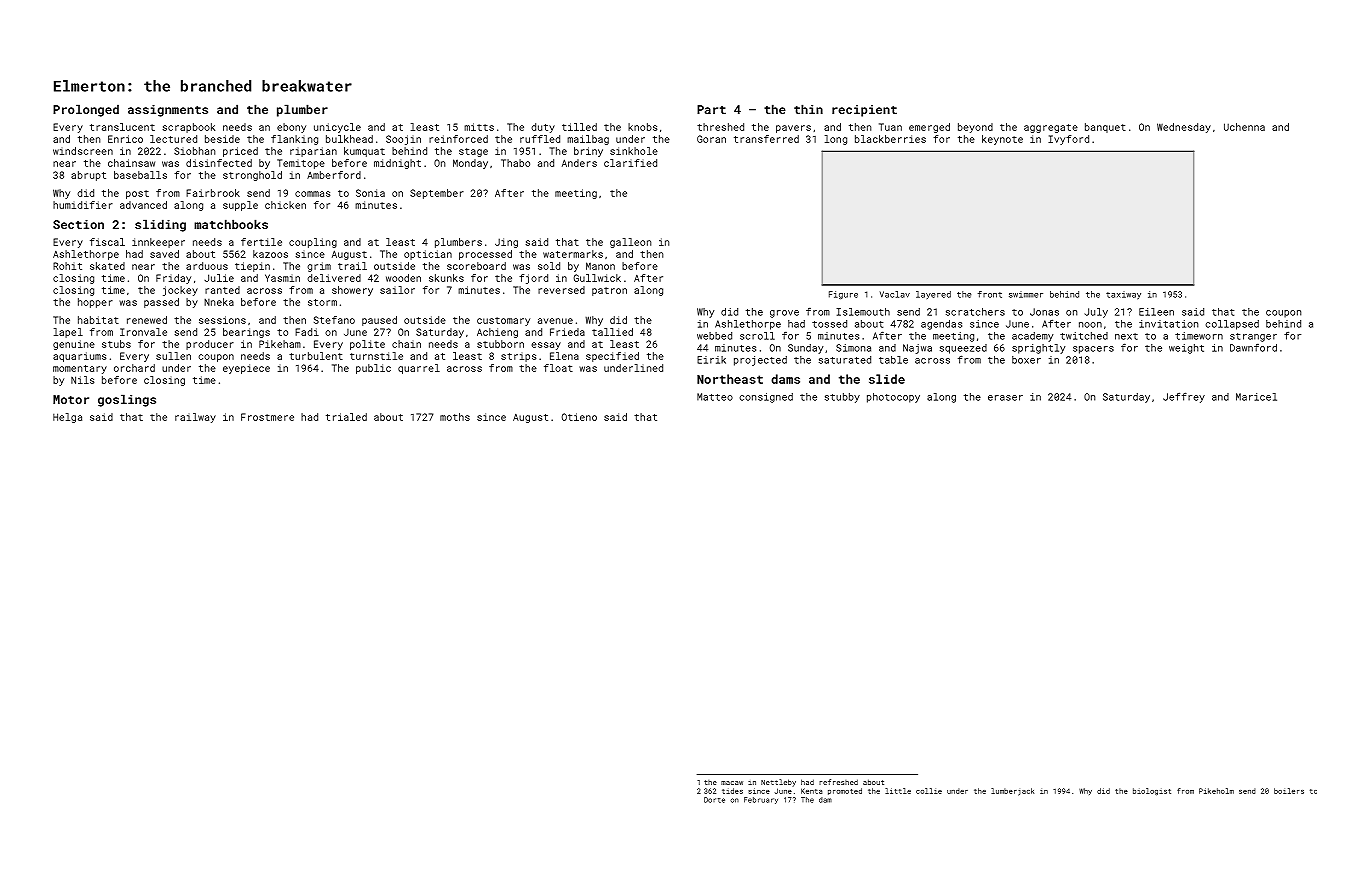 This image has width=1372, height=887. I want to click on Uchenna, so click(1244, 127).
